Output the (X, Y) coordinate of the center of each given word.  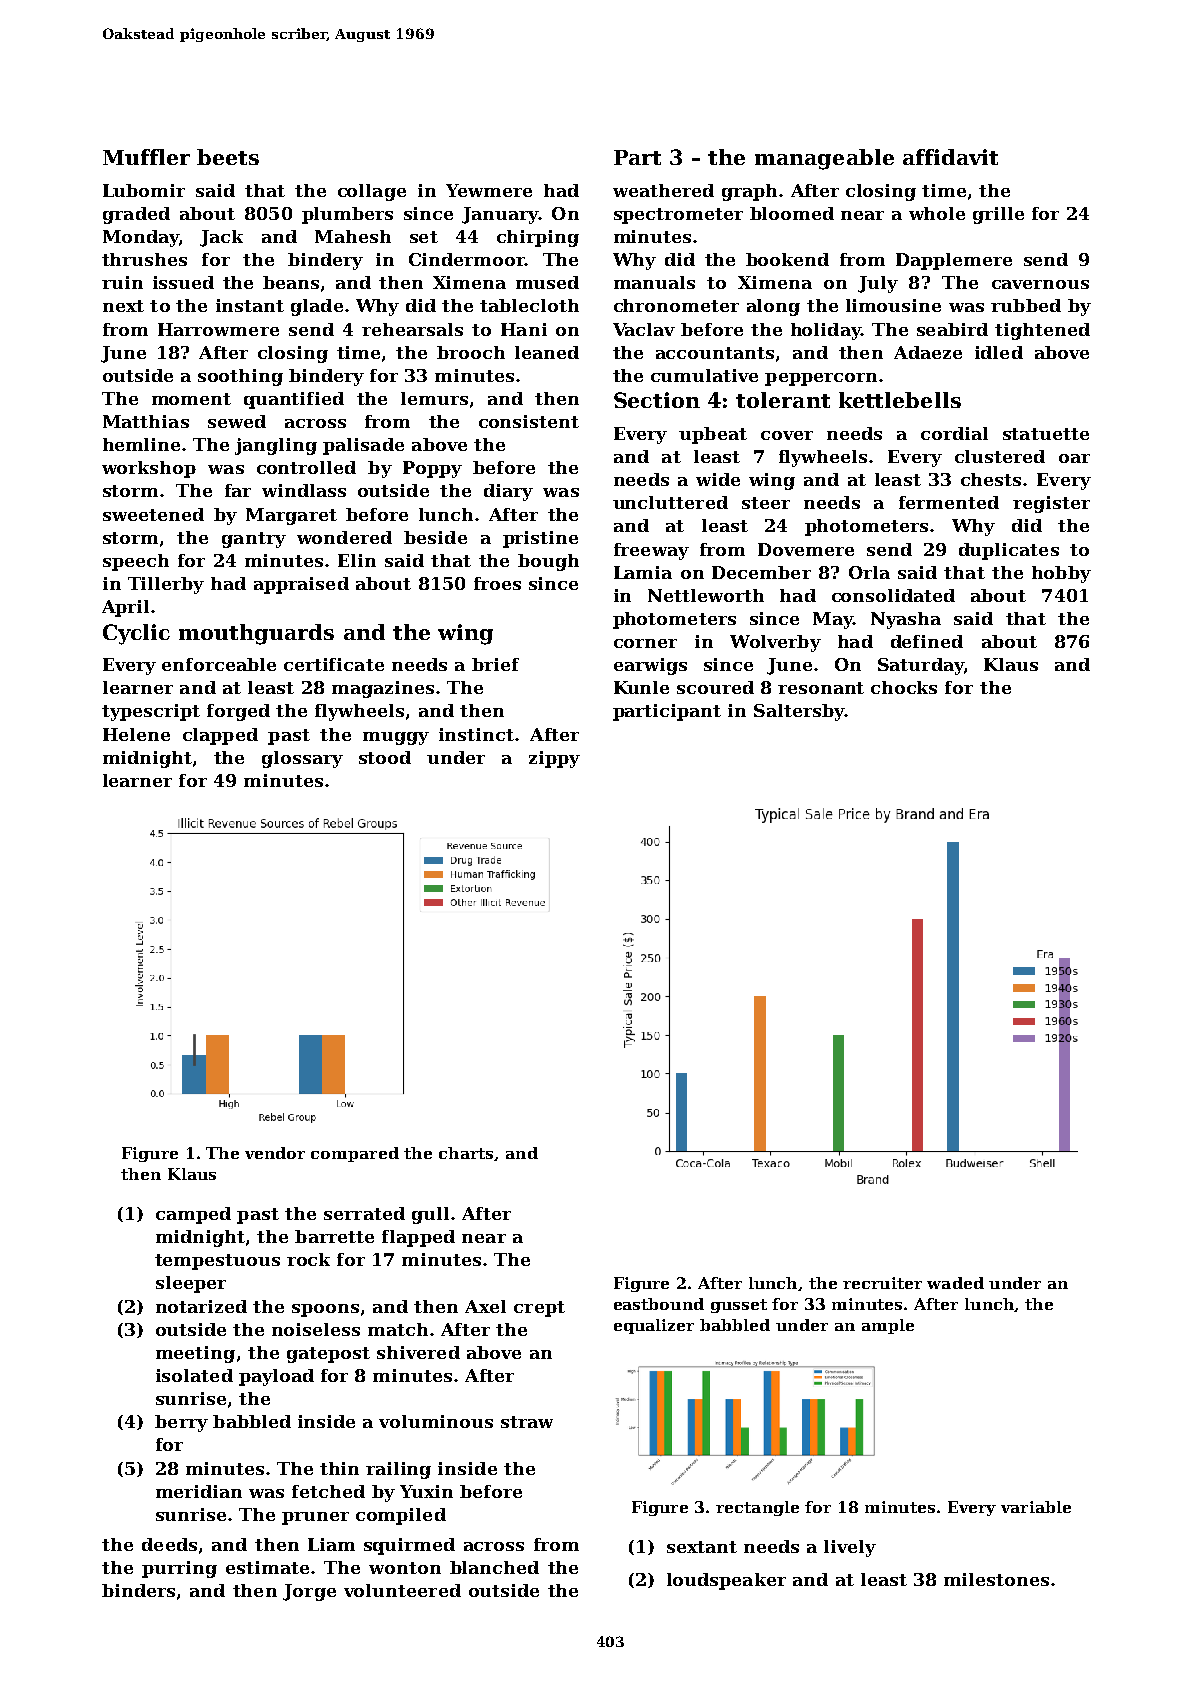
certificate (334, 664)
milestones (996, 1579)
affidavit (950, 157)
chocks (904, 687)
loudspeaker (726, 1581)
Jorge (309, 1592)
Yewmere (489, 190)
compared (355, 1154)
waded (955, 1283)
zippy (554, 759)
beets (228, 157)
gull (430, 1215)
